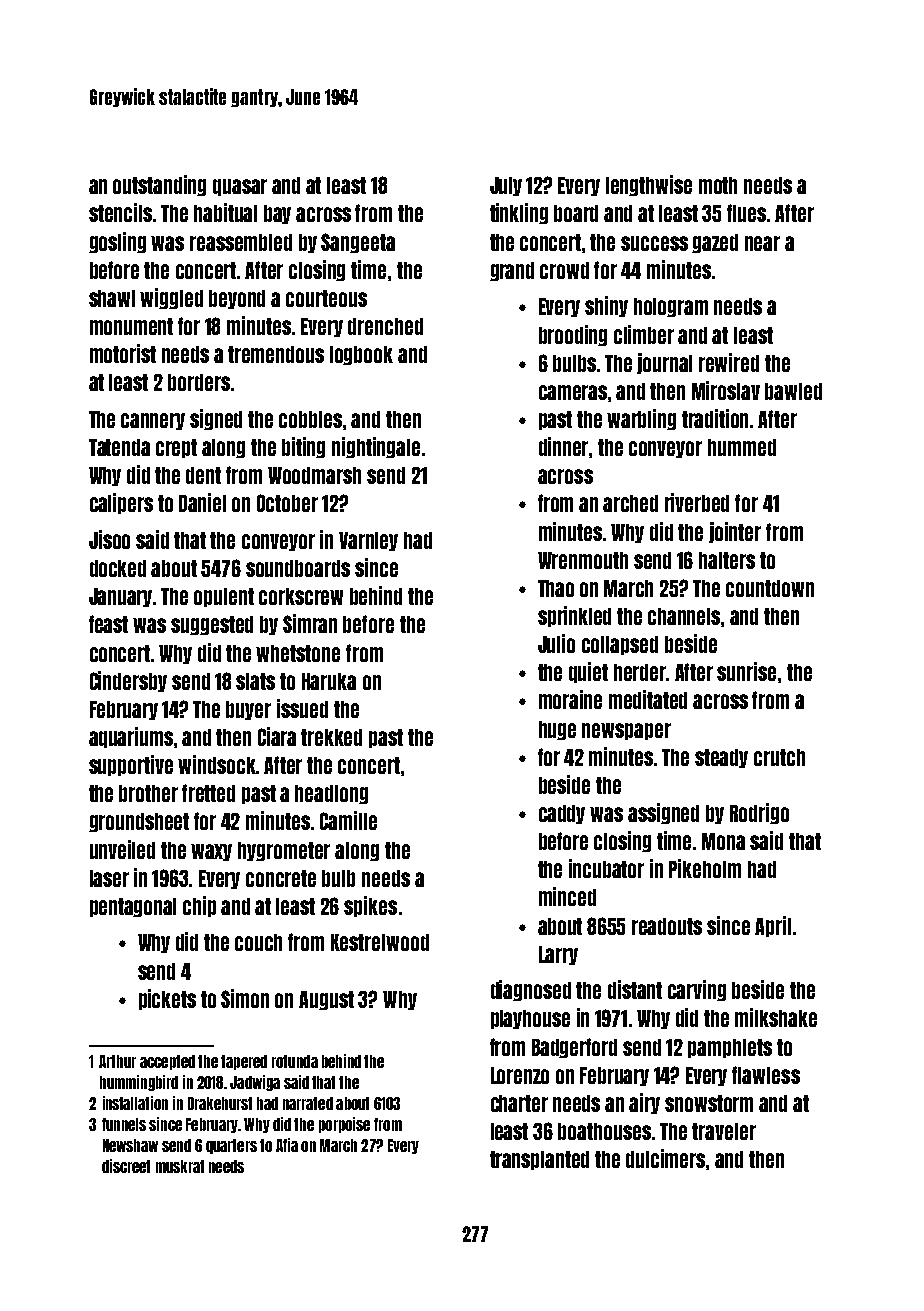 Image resolution: width=924 pixels, height=1311 pixels. Describe the element at coordinates (773, 926) in the screenshot. I see `April` at that location.
